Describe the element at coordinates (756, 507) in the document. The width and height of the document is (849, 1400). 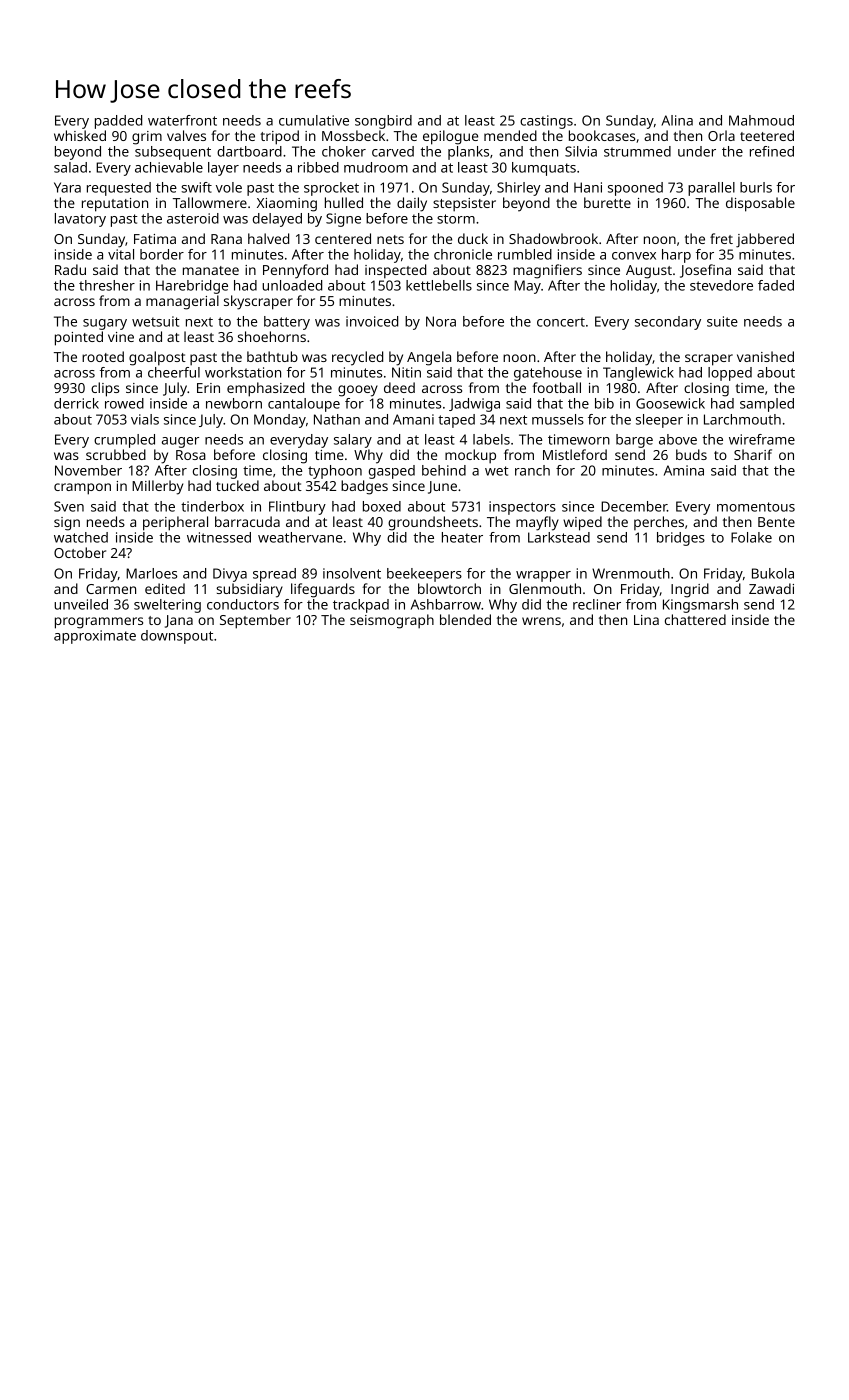
I see `momentous` at that location.
